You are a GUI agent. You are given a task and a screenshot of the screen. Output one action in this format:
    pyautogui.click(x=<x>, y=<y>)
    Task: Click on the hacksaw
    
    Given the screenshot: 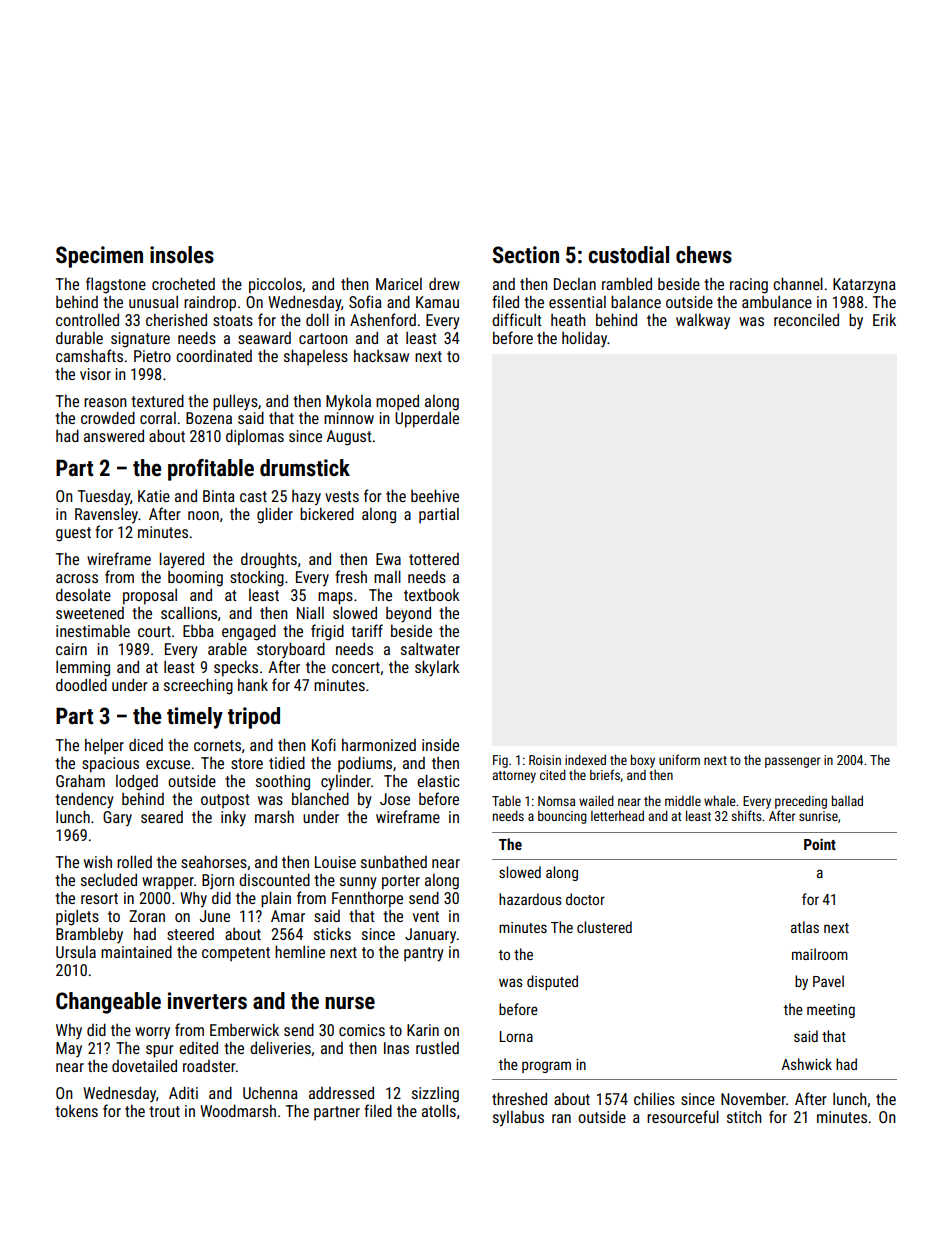 What is the action you would take?
    pyautogui.click(x=381, y=355)
